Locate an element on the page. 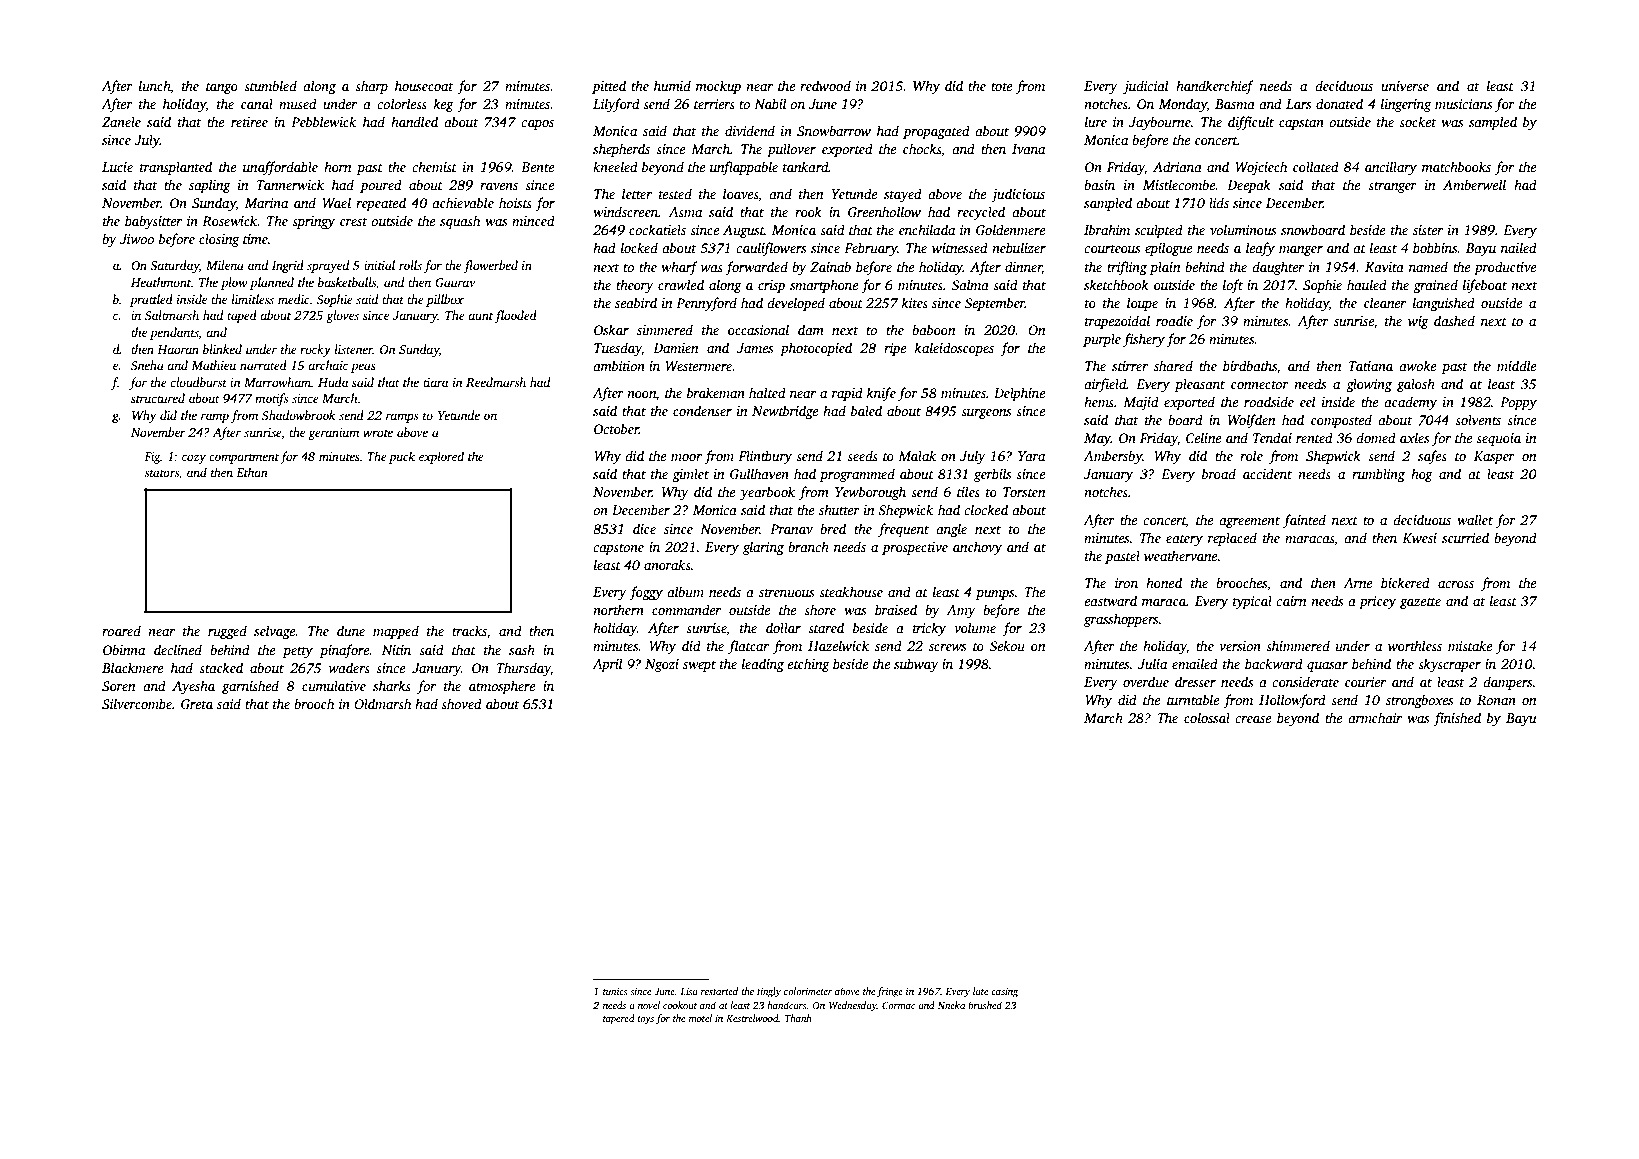 The width and height of the image is (1639, 1159). tapered is located at coordinates (619, 1019).
